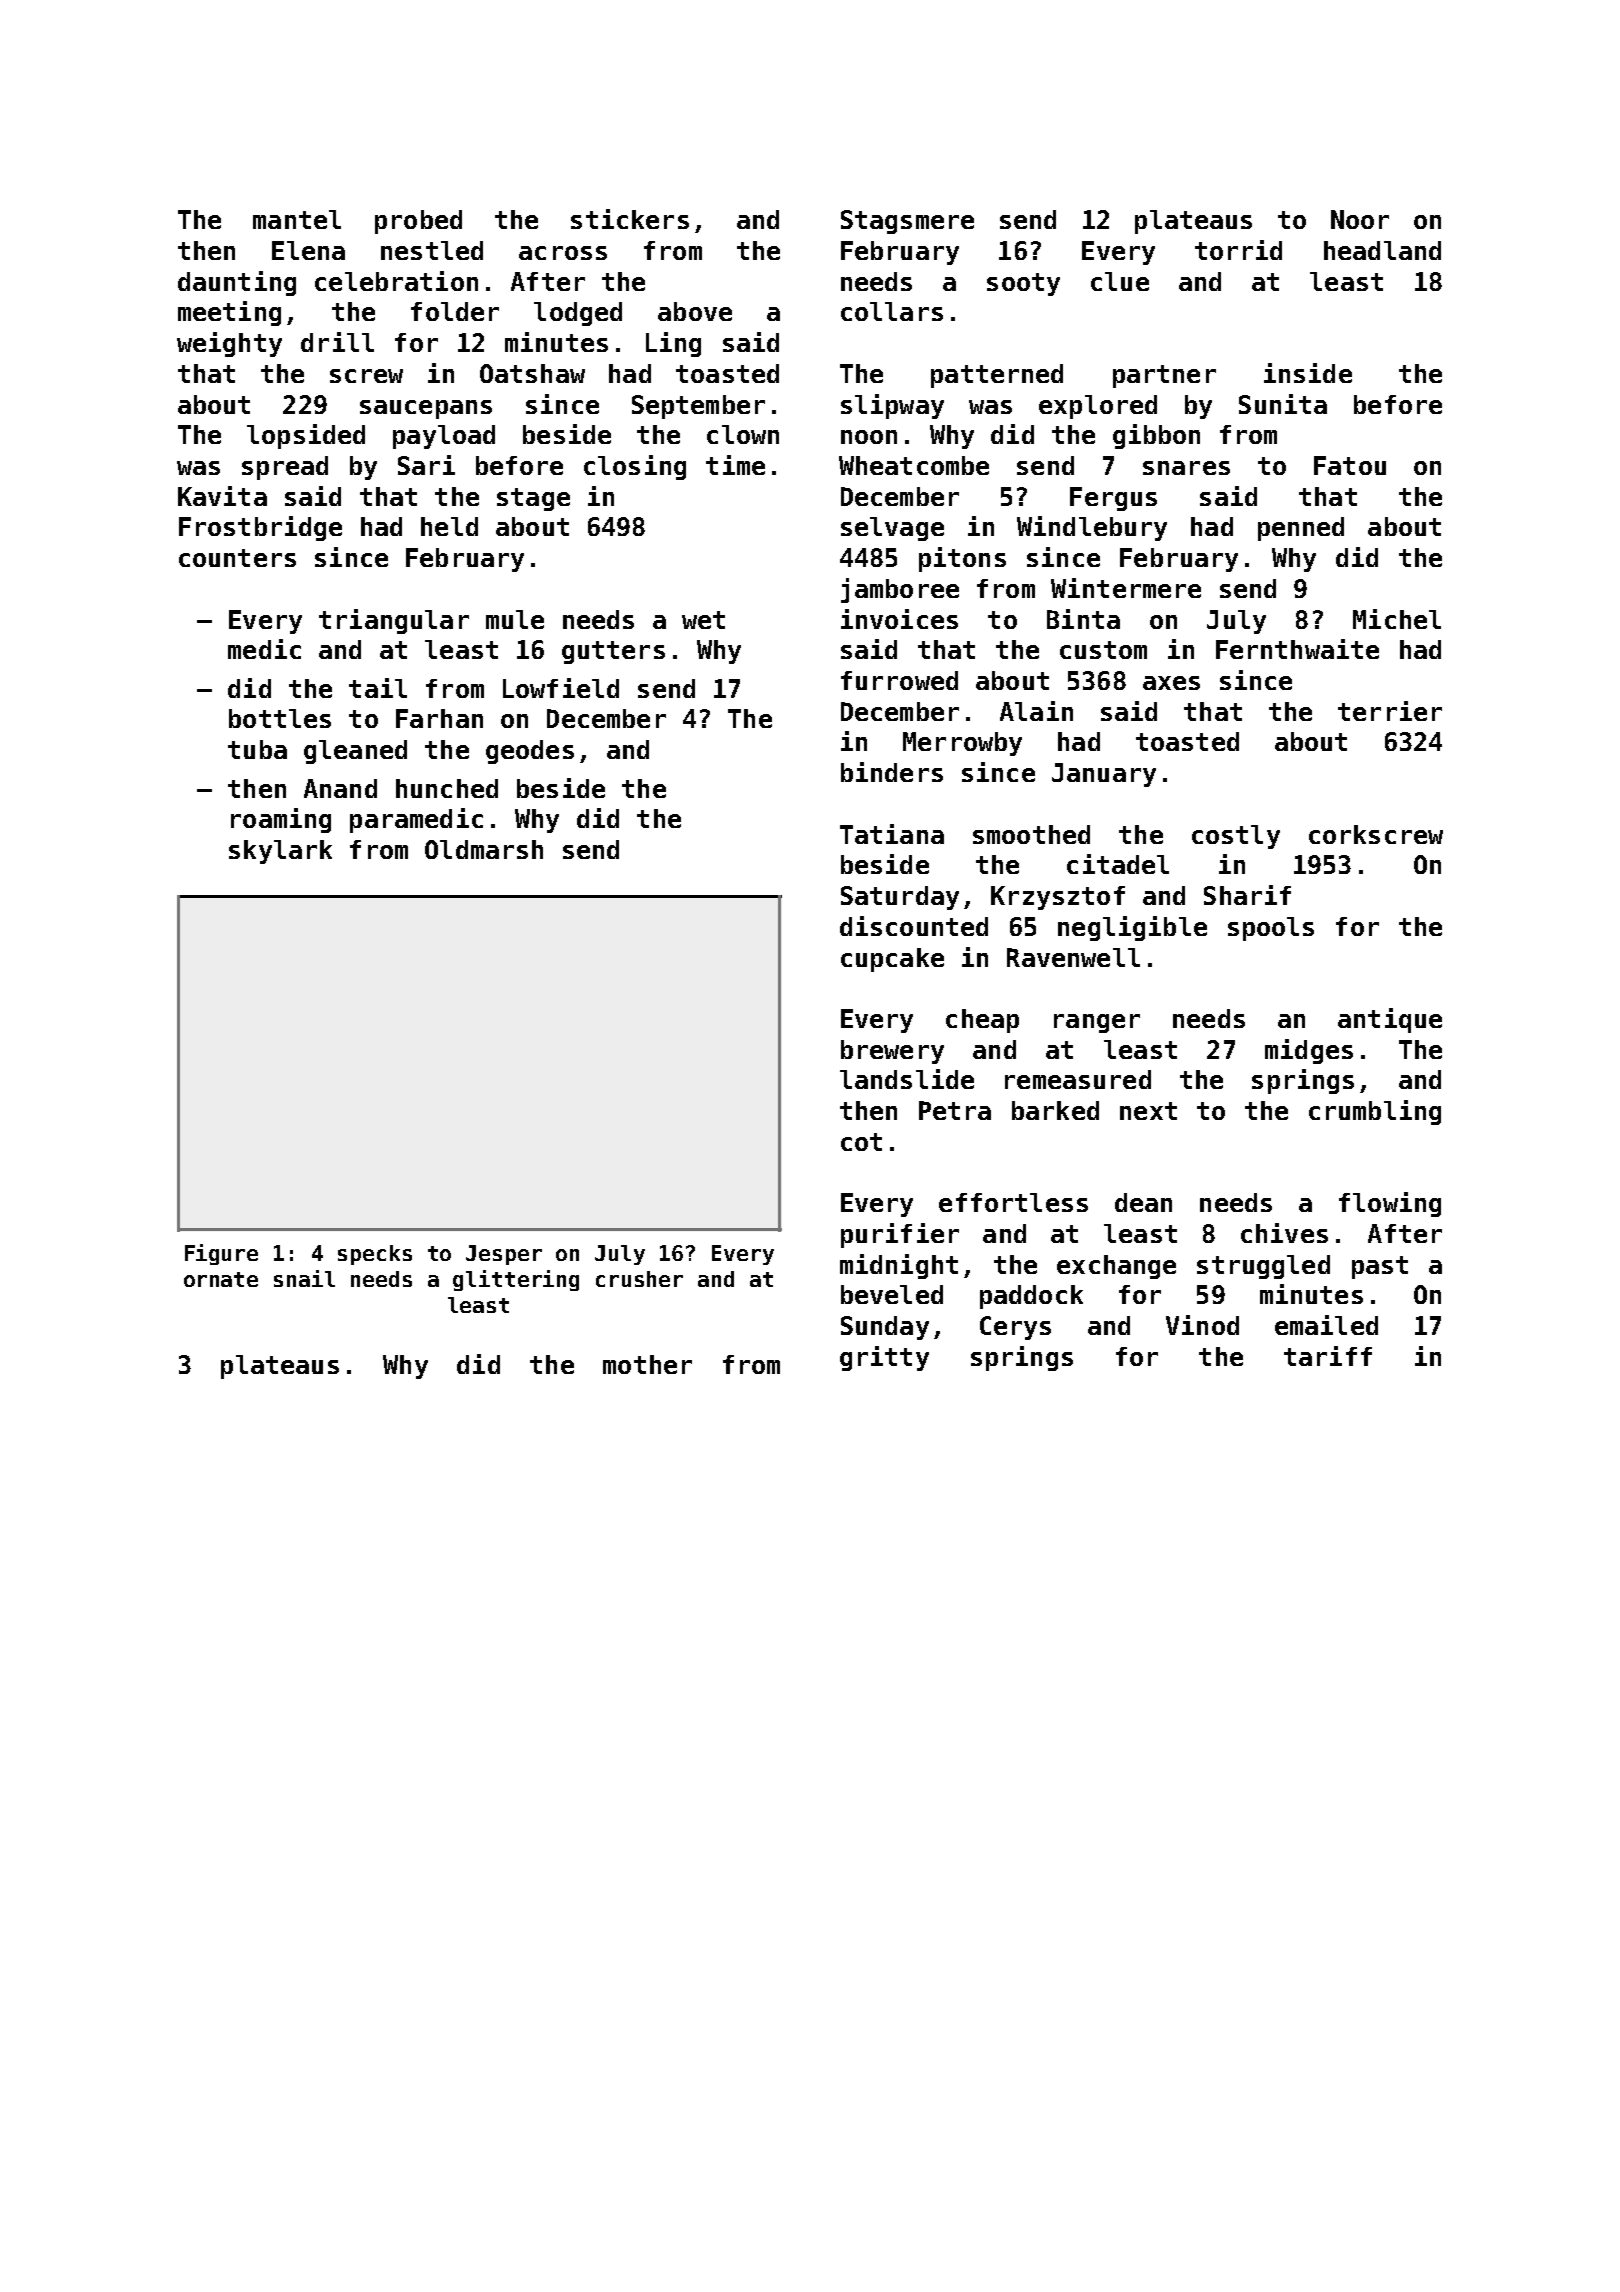  What do you see at coordinates (484, 849) in the document?
I see `Oldmarsh` at bounding box center [484, 849].
